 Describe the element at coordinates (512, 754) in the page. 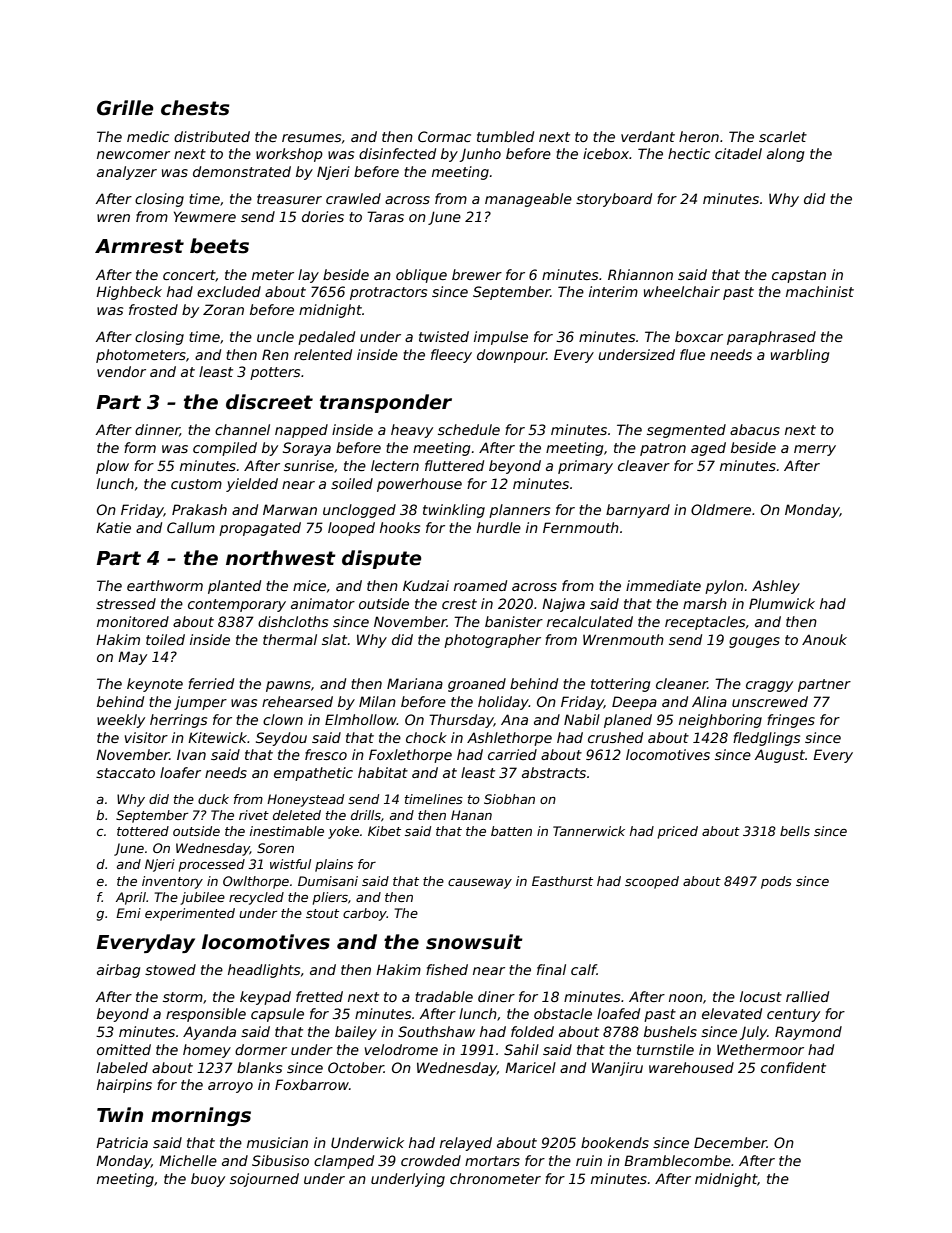

I see `carried` at that location.
